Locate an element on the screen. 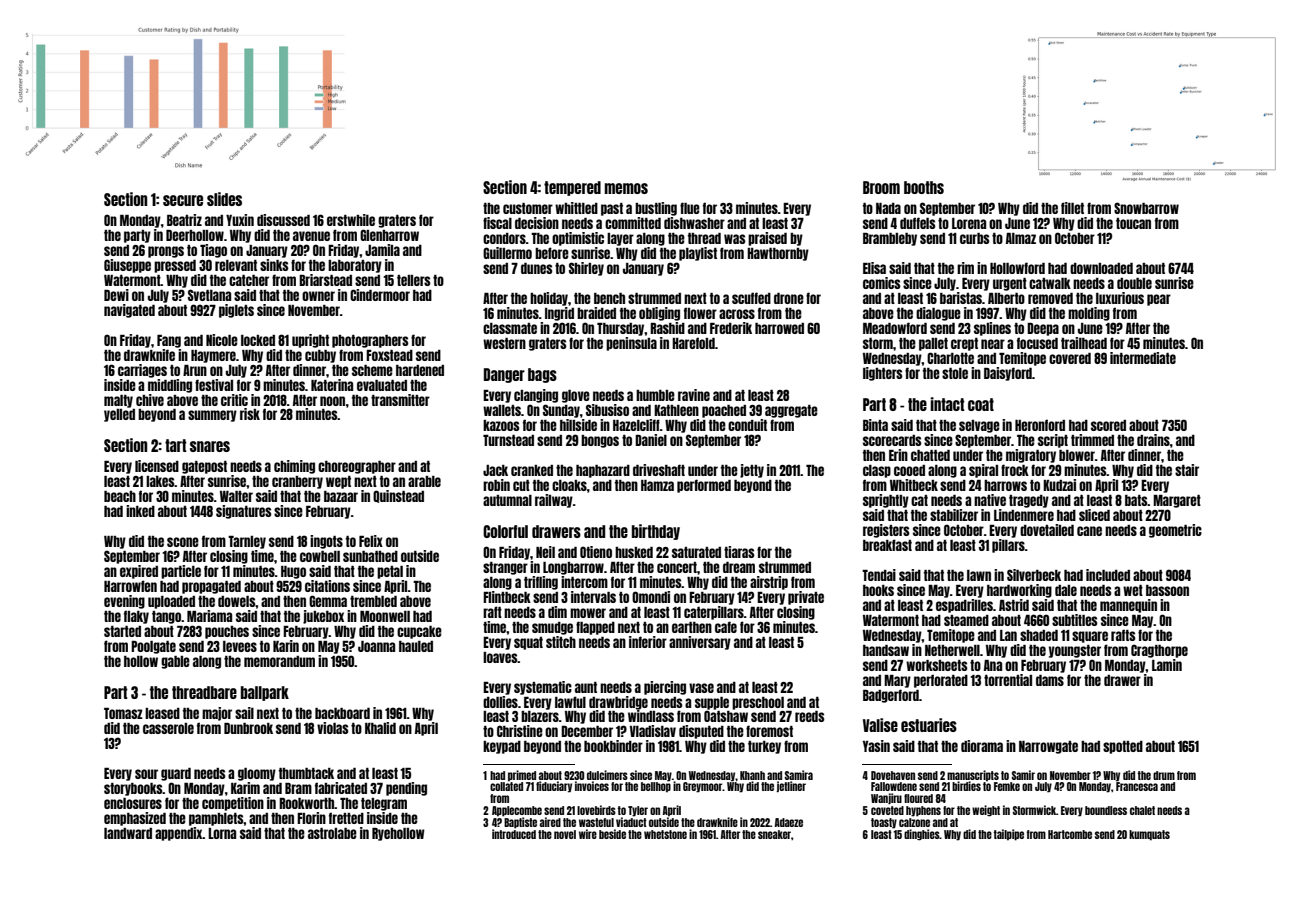  introduced is located at coordinates (514, 834).
